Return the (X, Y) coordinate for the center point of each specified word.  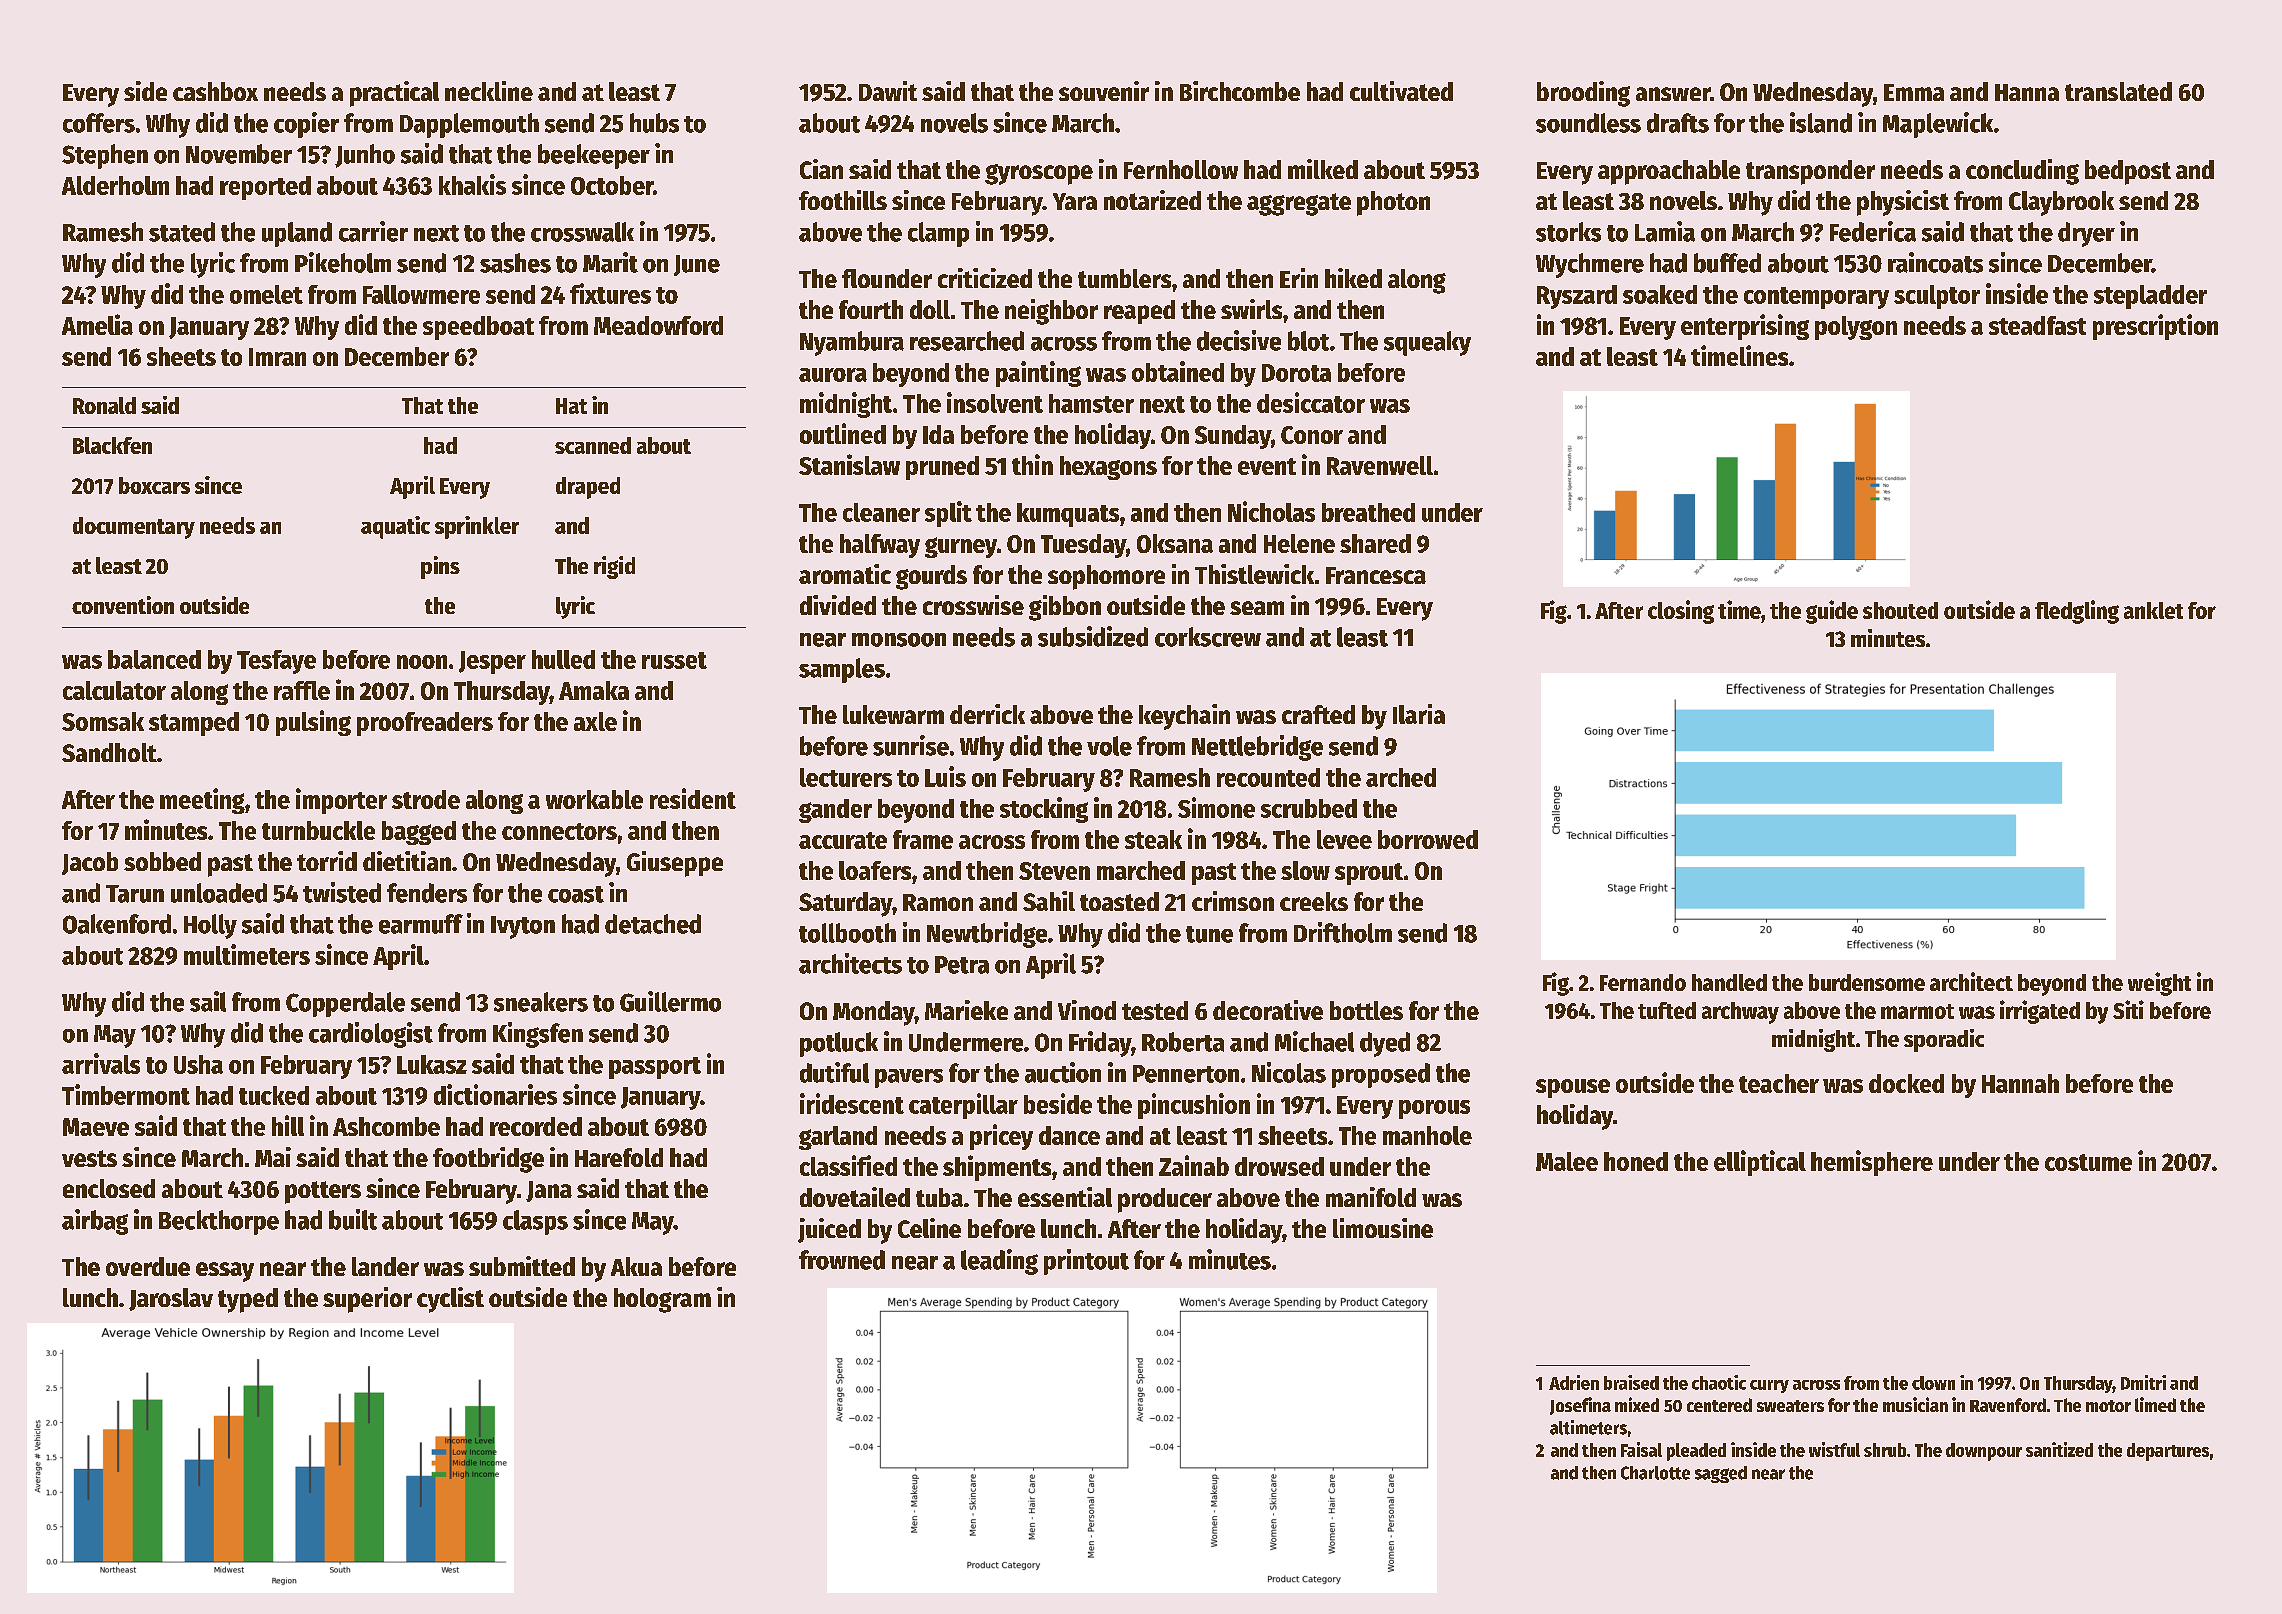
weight (2159, 984)
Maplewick (1938, 125)
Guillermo (670, 1001)
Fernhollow (1181, 169)
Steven (1054, 871)
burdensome (1867, 982)
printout (1086, 1262)
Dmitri (2143, 1382)
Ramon (938, 902)
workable (594, 799)
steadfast (2037, 325)
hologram (662, 1300)
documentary (134, 528)
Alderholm (115, 185)
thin (1032, 464)
